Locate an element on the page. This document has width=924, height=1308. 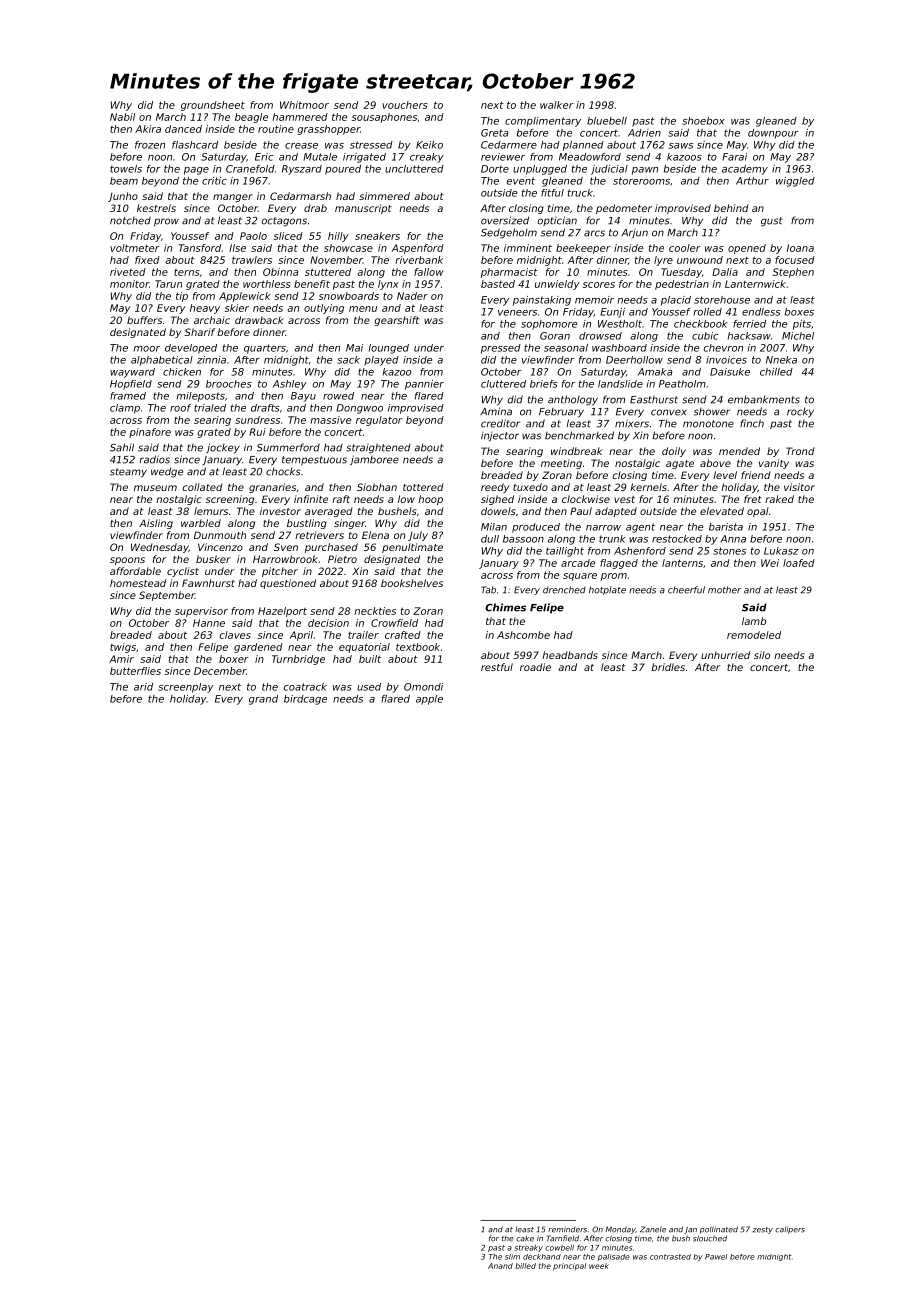
Hanne is located at coordinates (209, 623).
